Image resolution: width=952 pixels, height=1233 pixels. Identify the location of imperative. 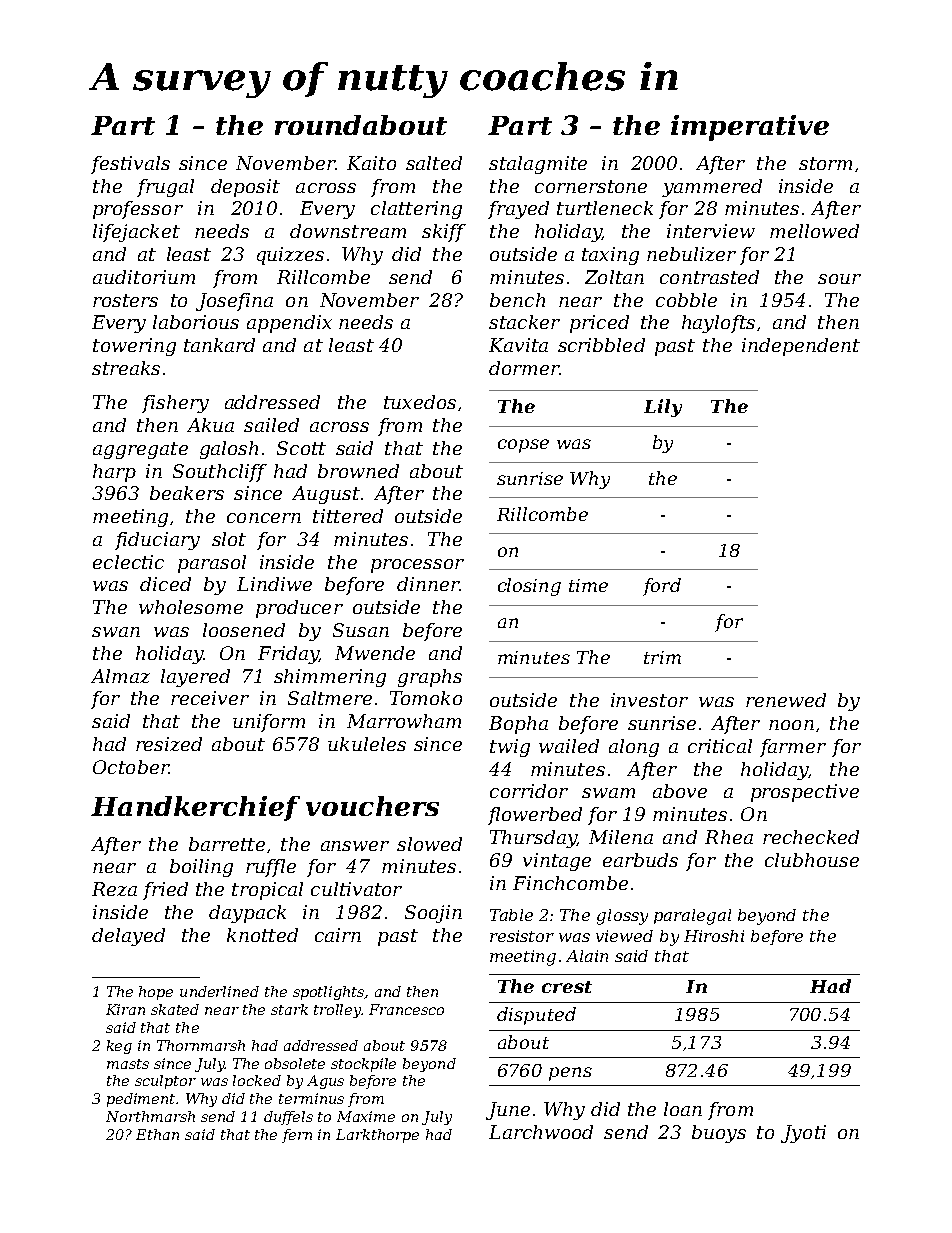
(750, 128).
